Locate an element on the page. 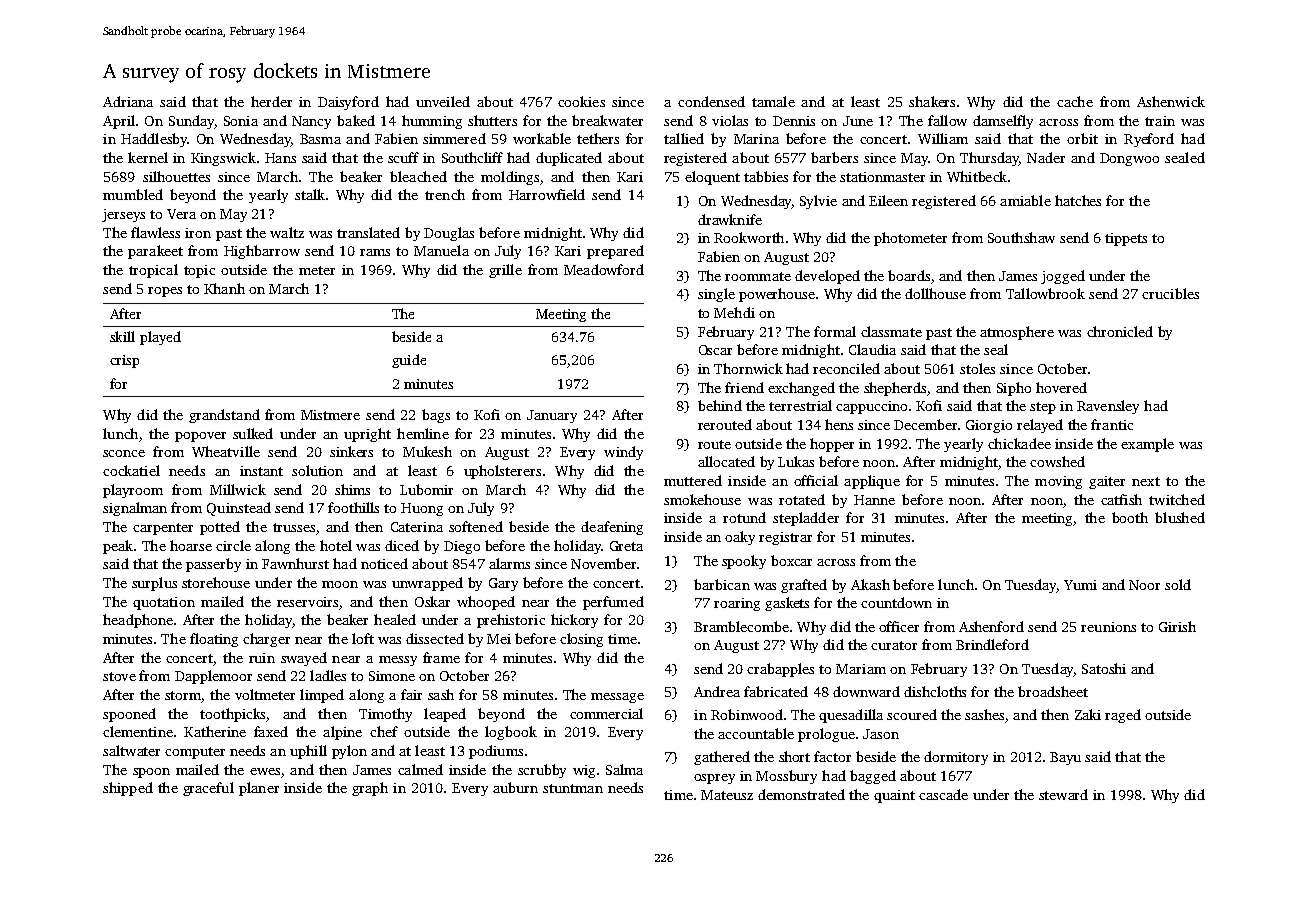  Sunday is located at coordinates (191, 122).
